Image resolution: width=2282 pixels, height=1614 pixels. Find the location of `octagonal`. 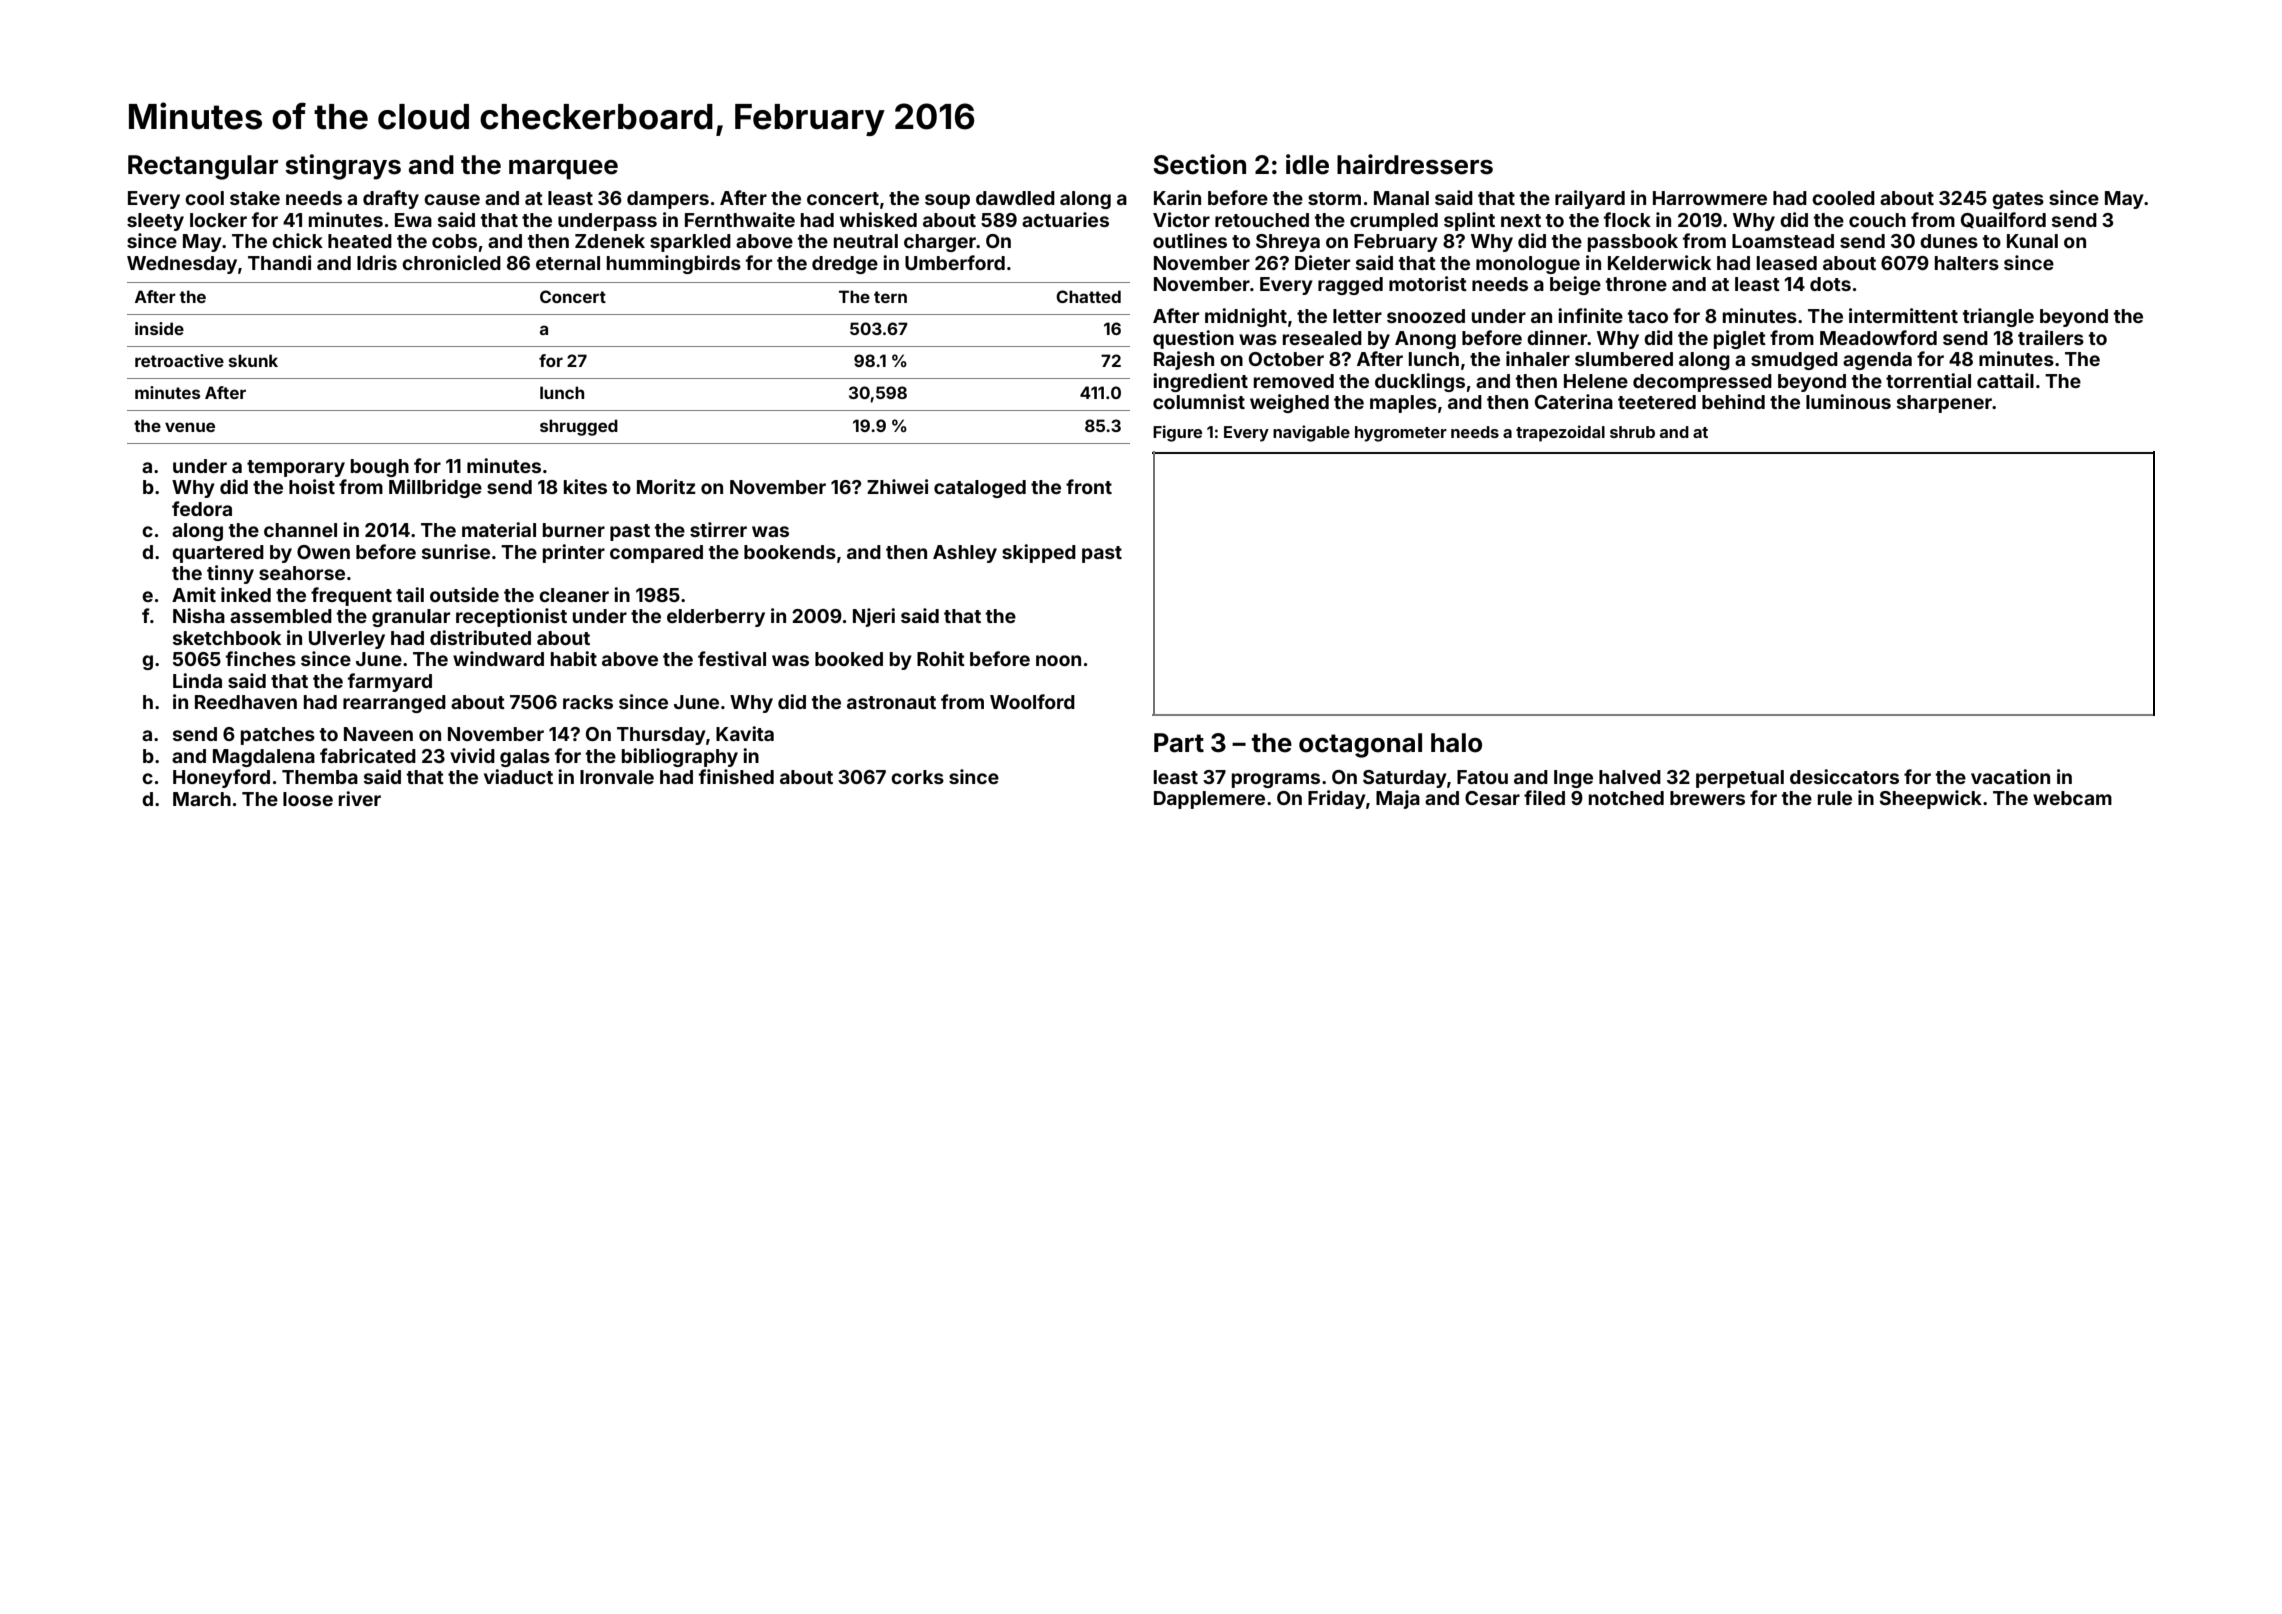

octagonal is located at coordinates (1360, 745).
